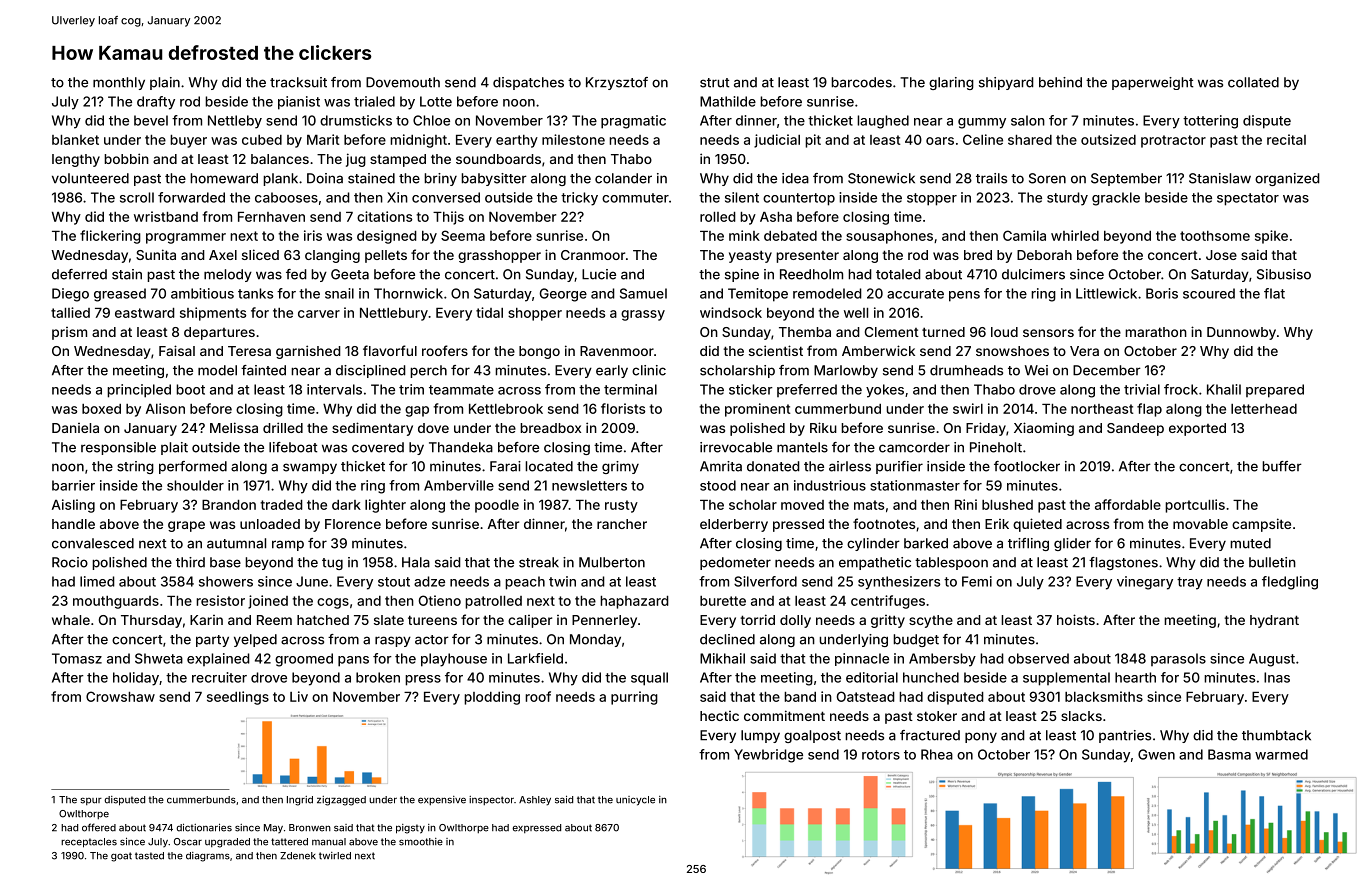 This screenshot has height=887, width=1372. I want to click on tracksuit, so click(298, 82).
